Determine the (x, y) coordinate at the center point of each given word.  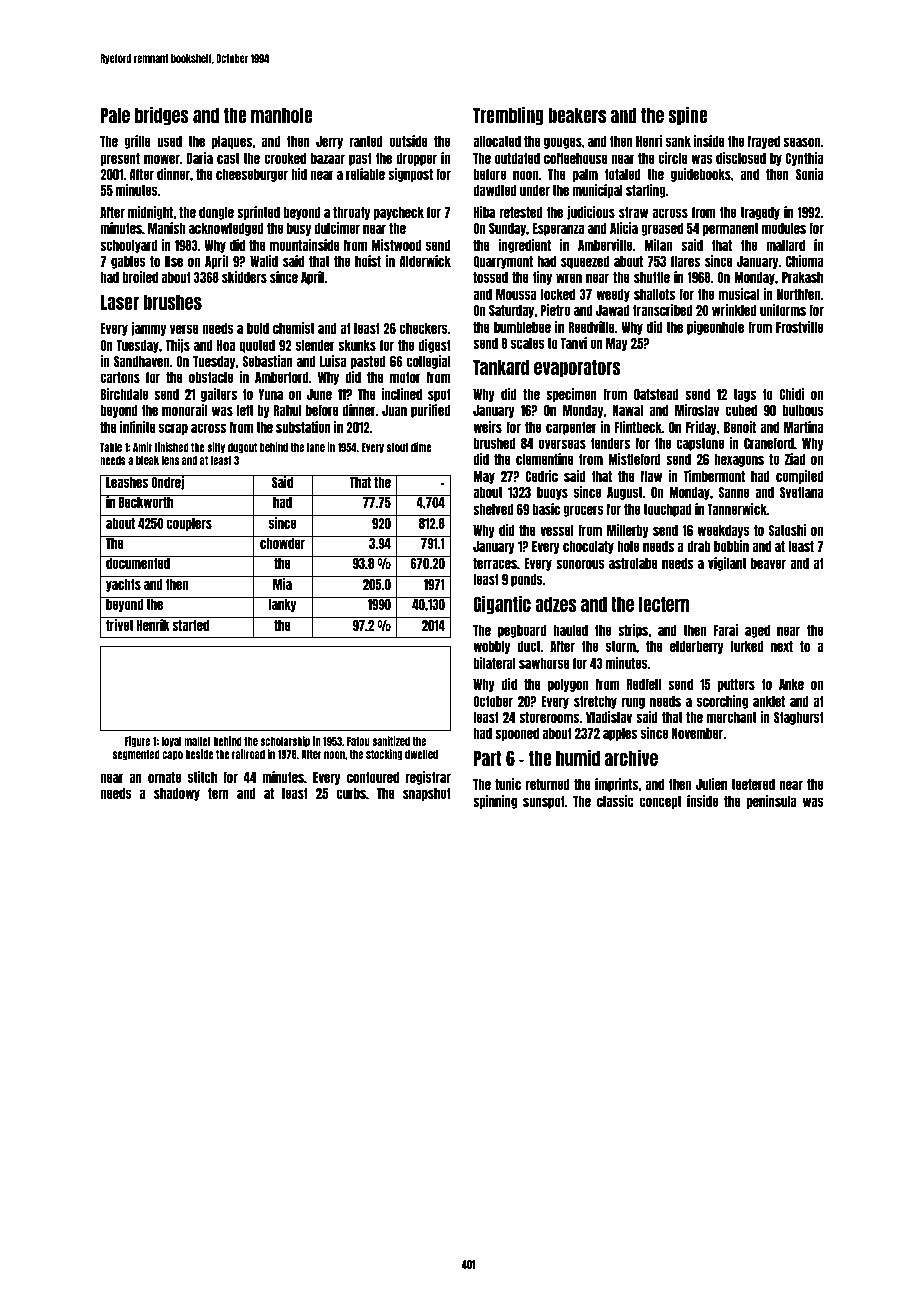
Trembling (508, 115)
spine (687, 115)
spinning (495, 802)
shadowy (177, 794)
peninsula (772, 802)
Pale (115, 115)
